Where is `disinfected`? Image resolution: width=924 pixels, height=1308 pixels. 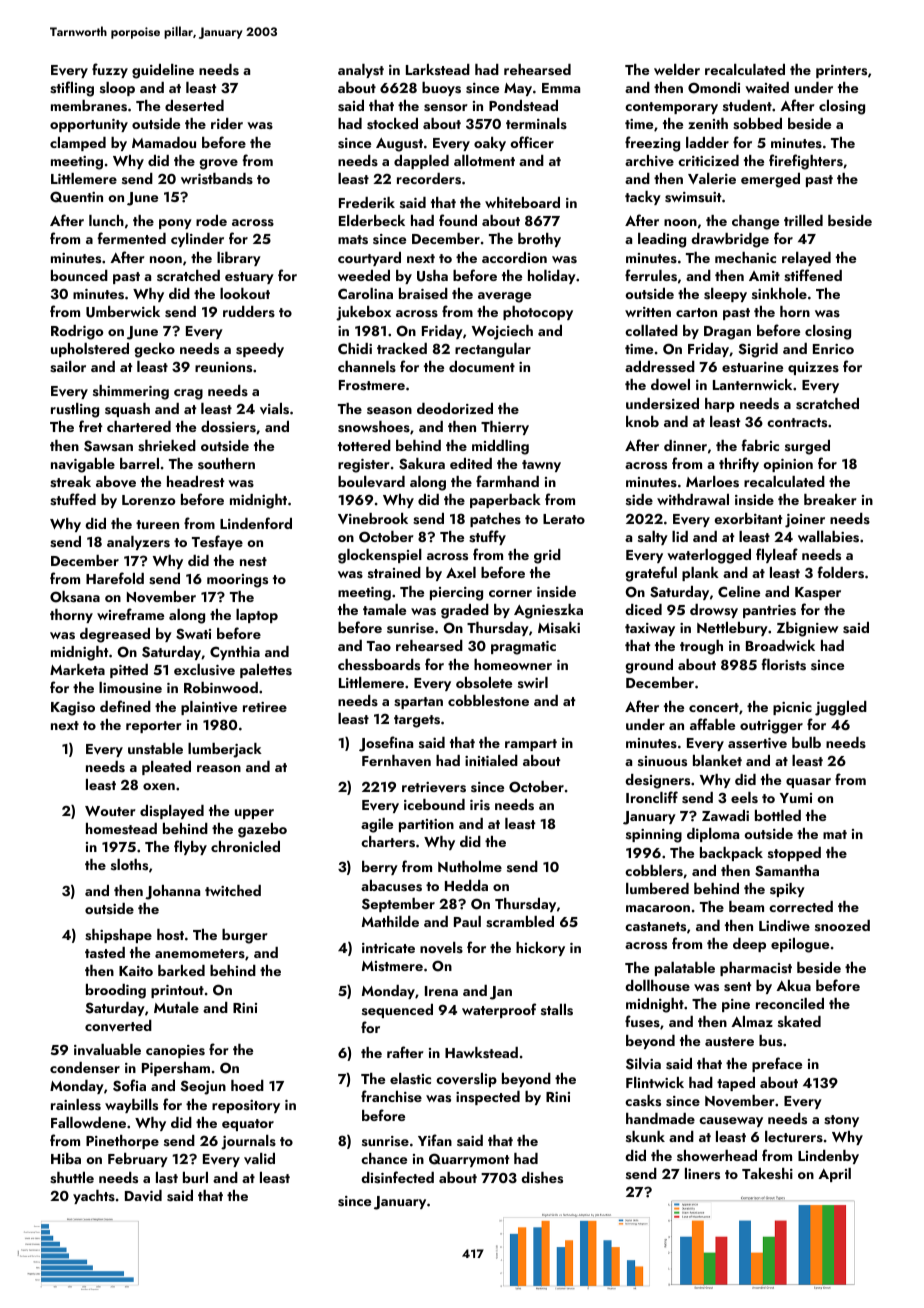
disinfected is located at coordinates (397, 1177).
